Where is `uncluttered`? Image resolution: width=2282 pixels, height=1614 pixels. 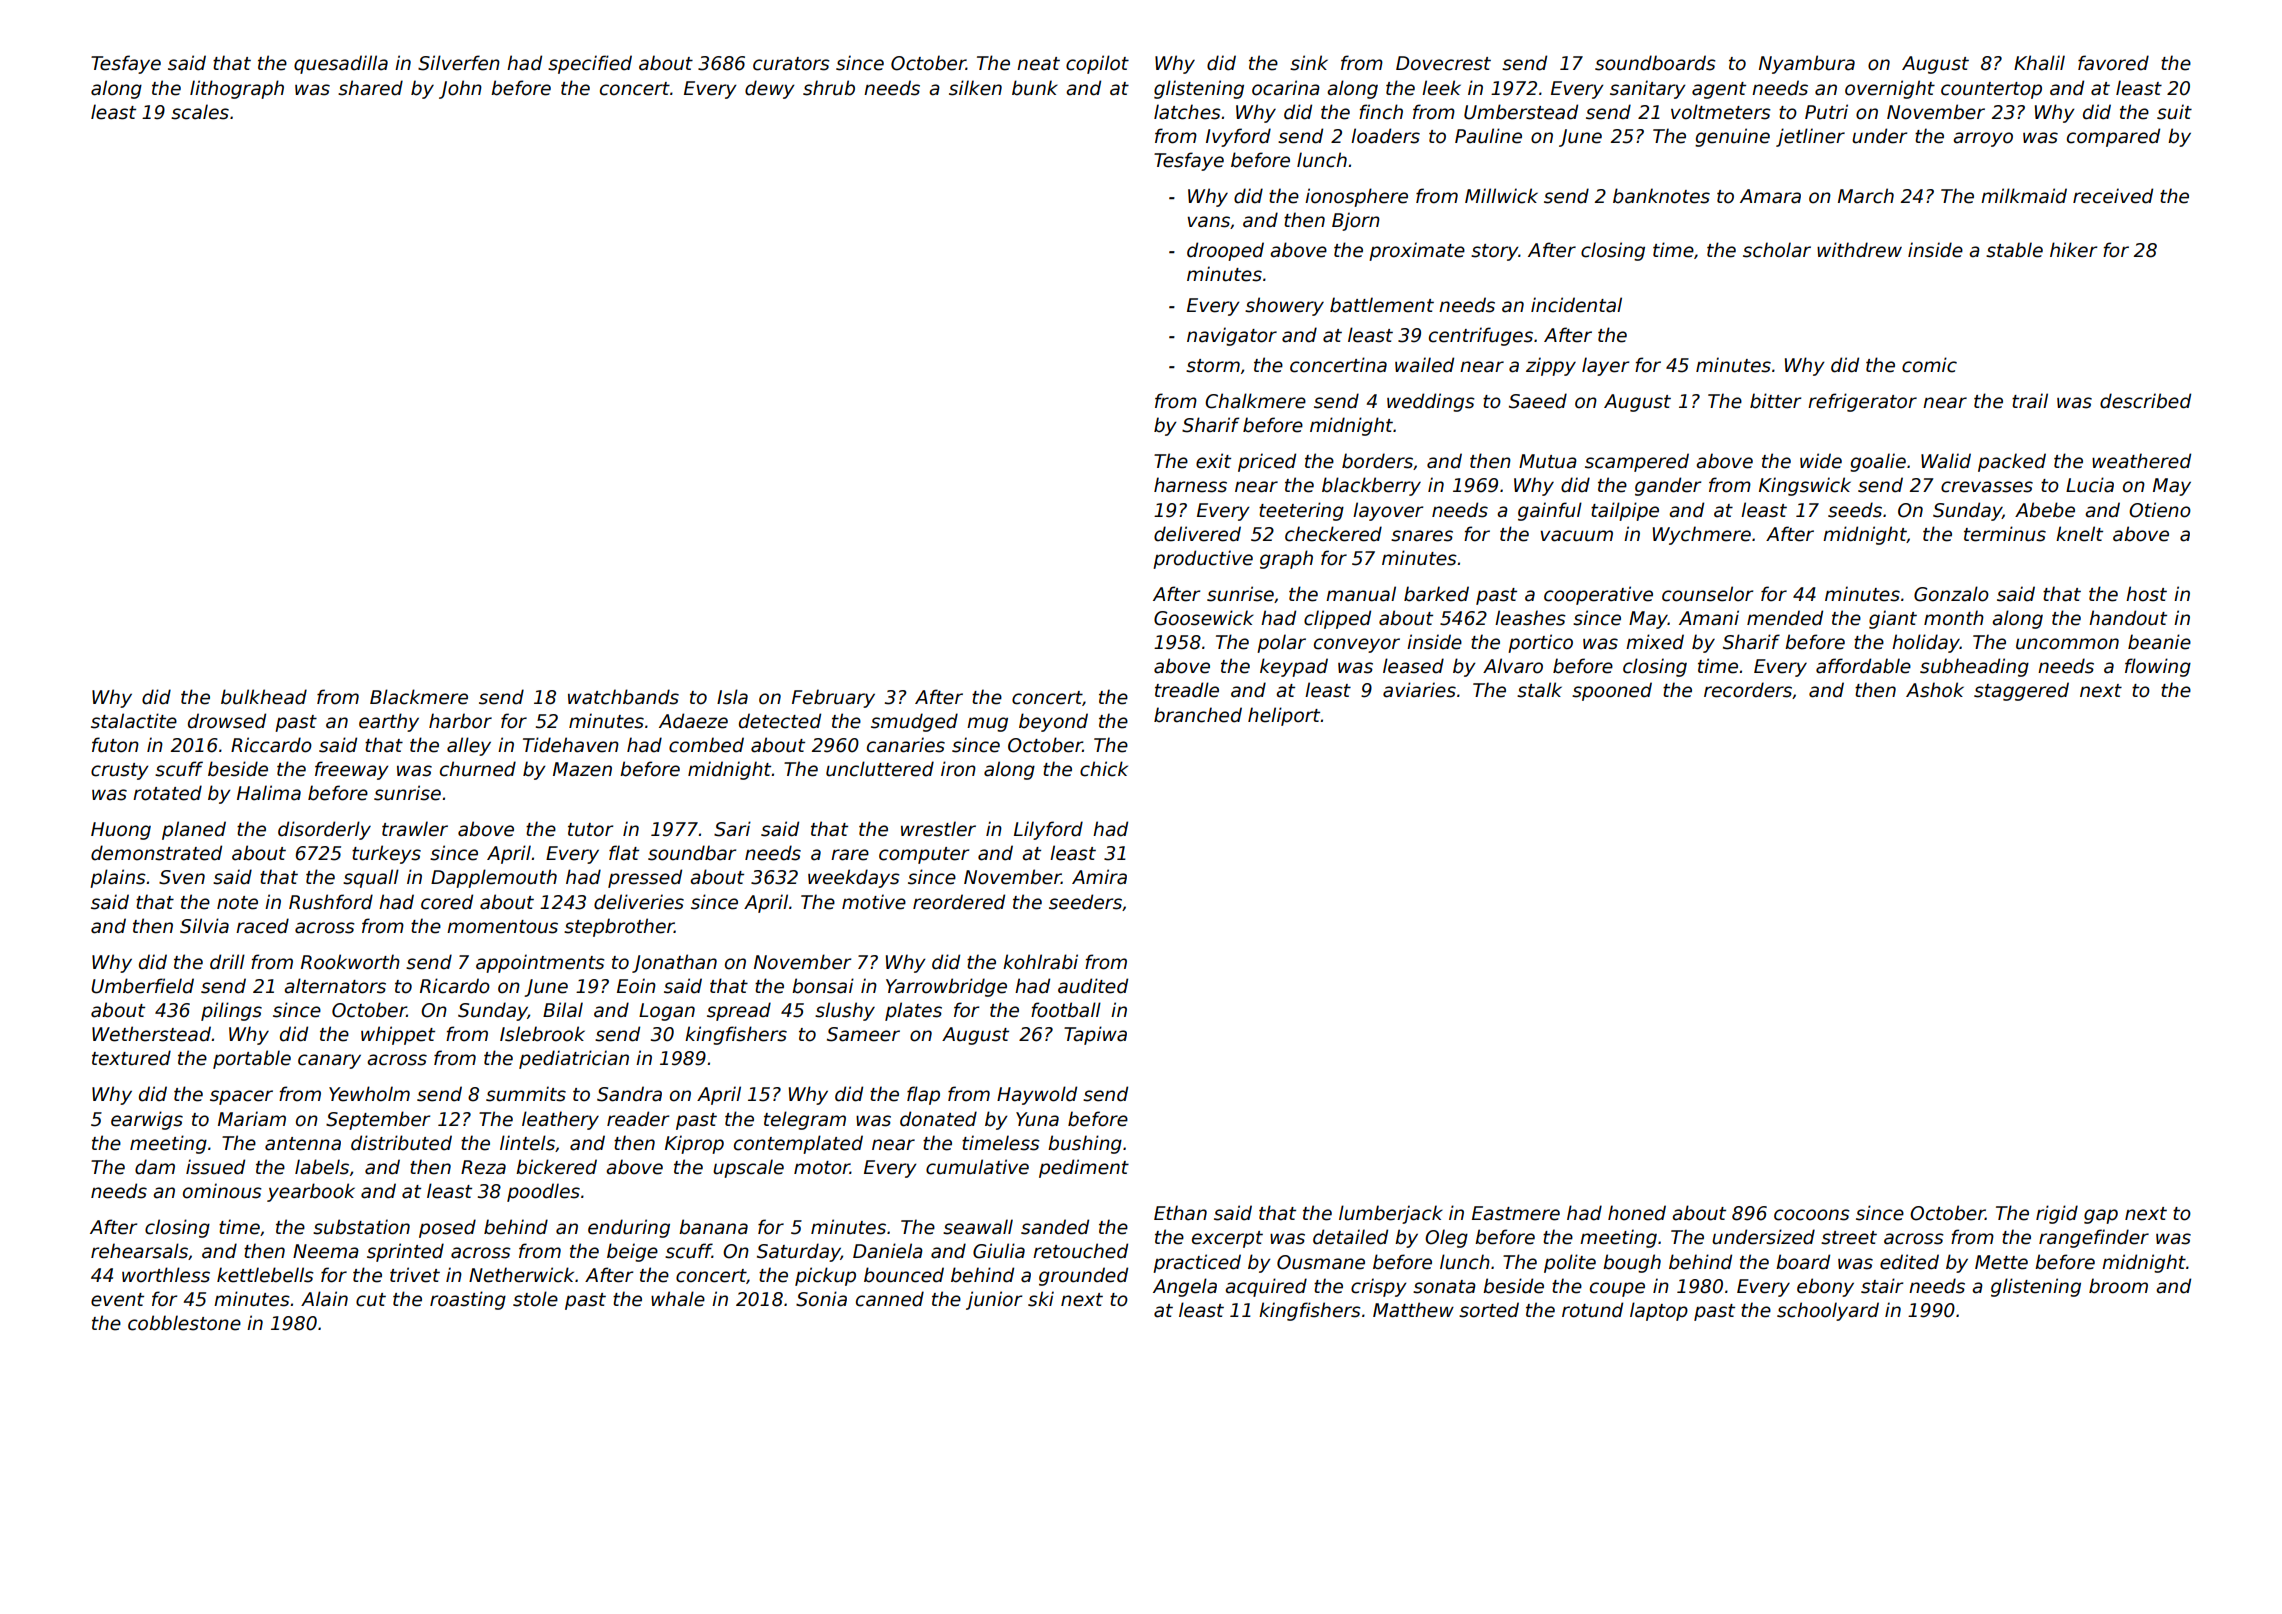
uncluttered is located at coordinates (880, 769).
